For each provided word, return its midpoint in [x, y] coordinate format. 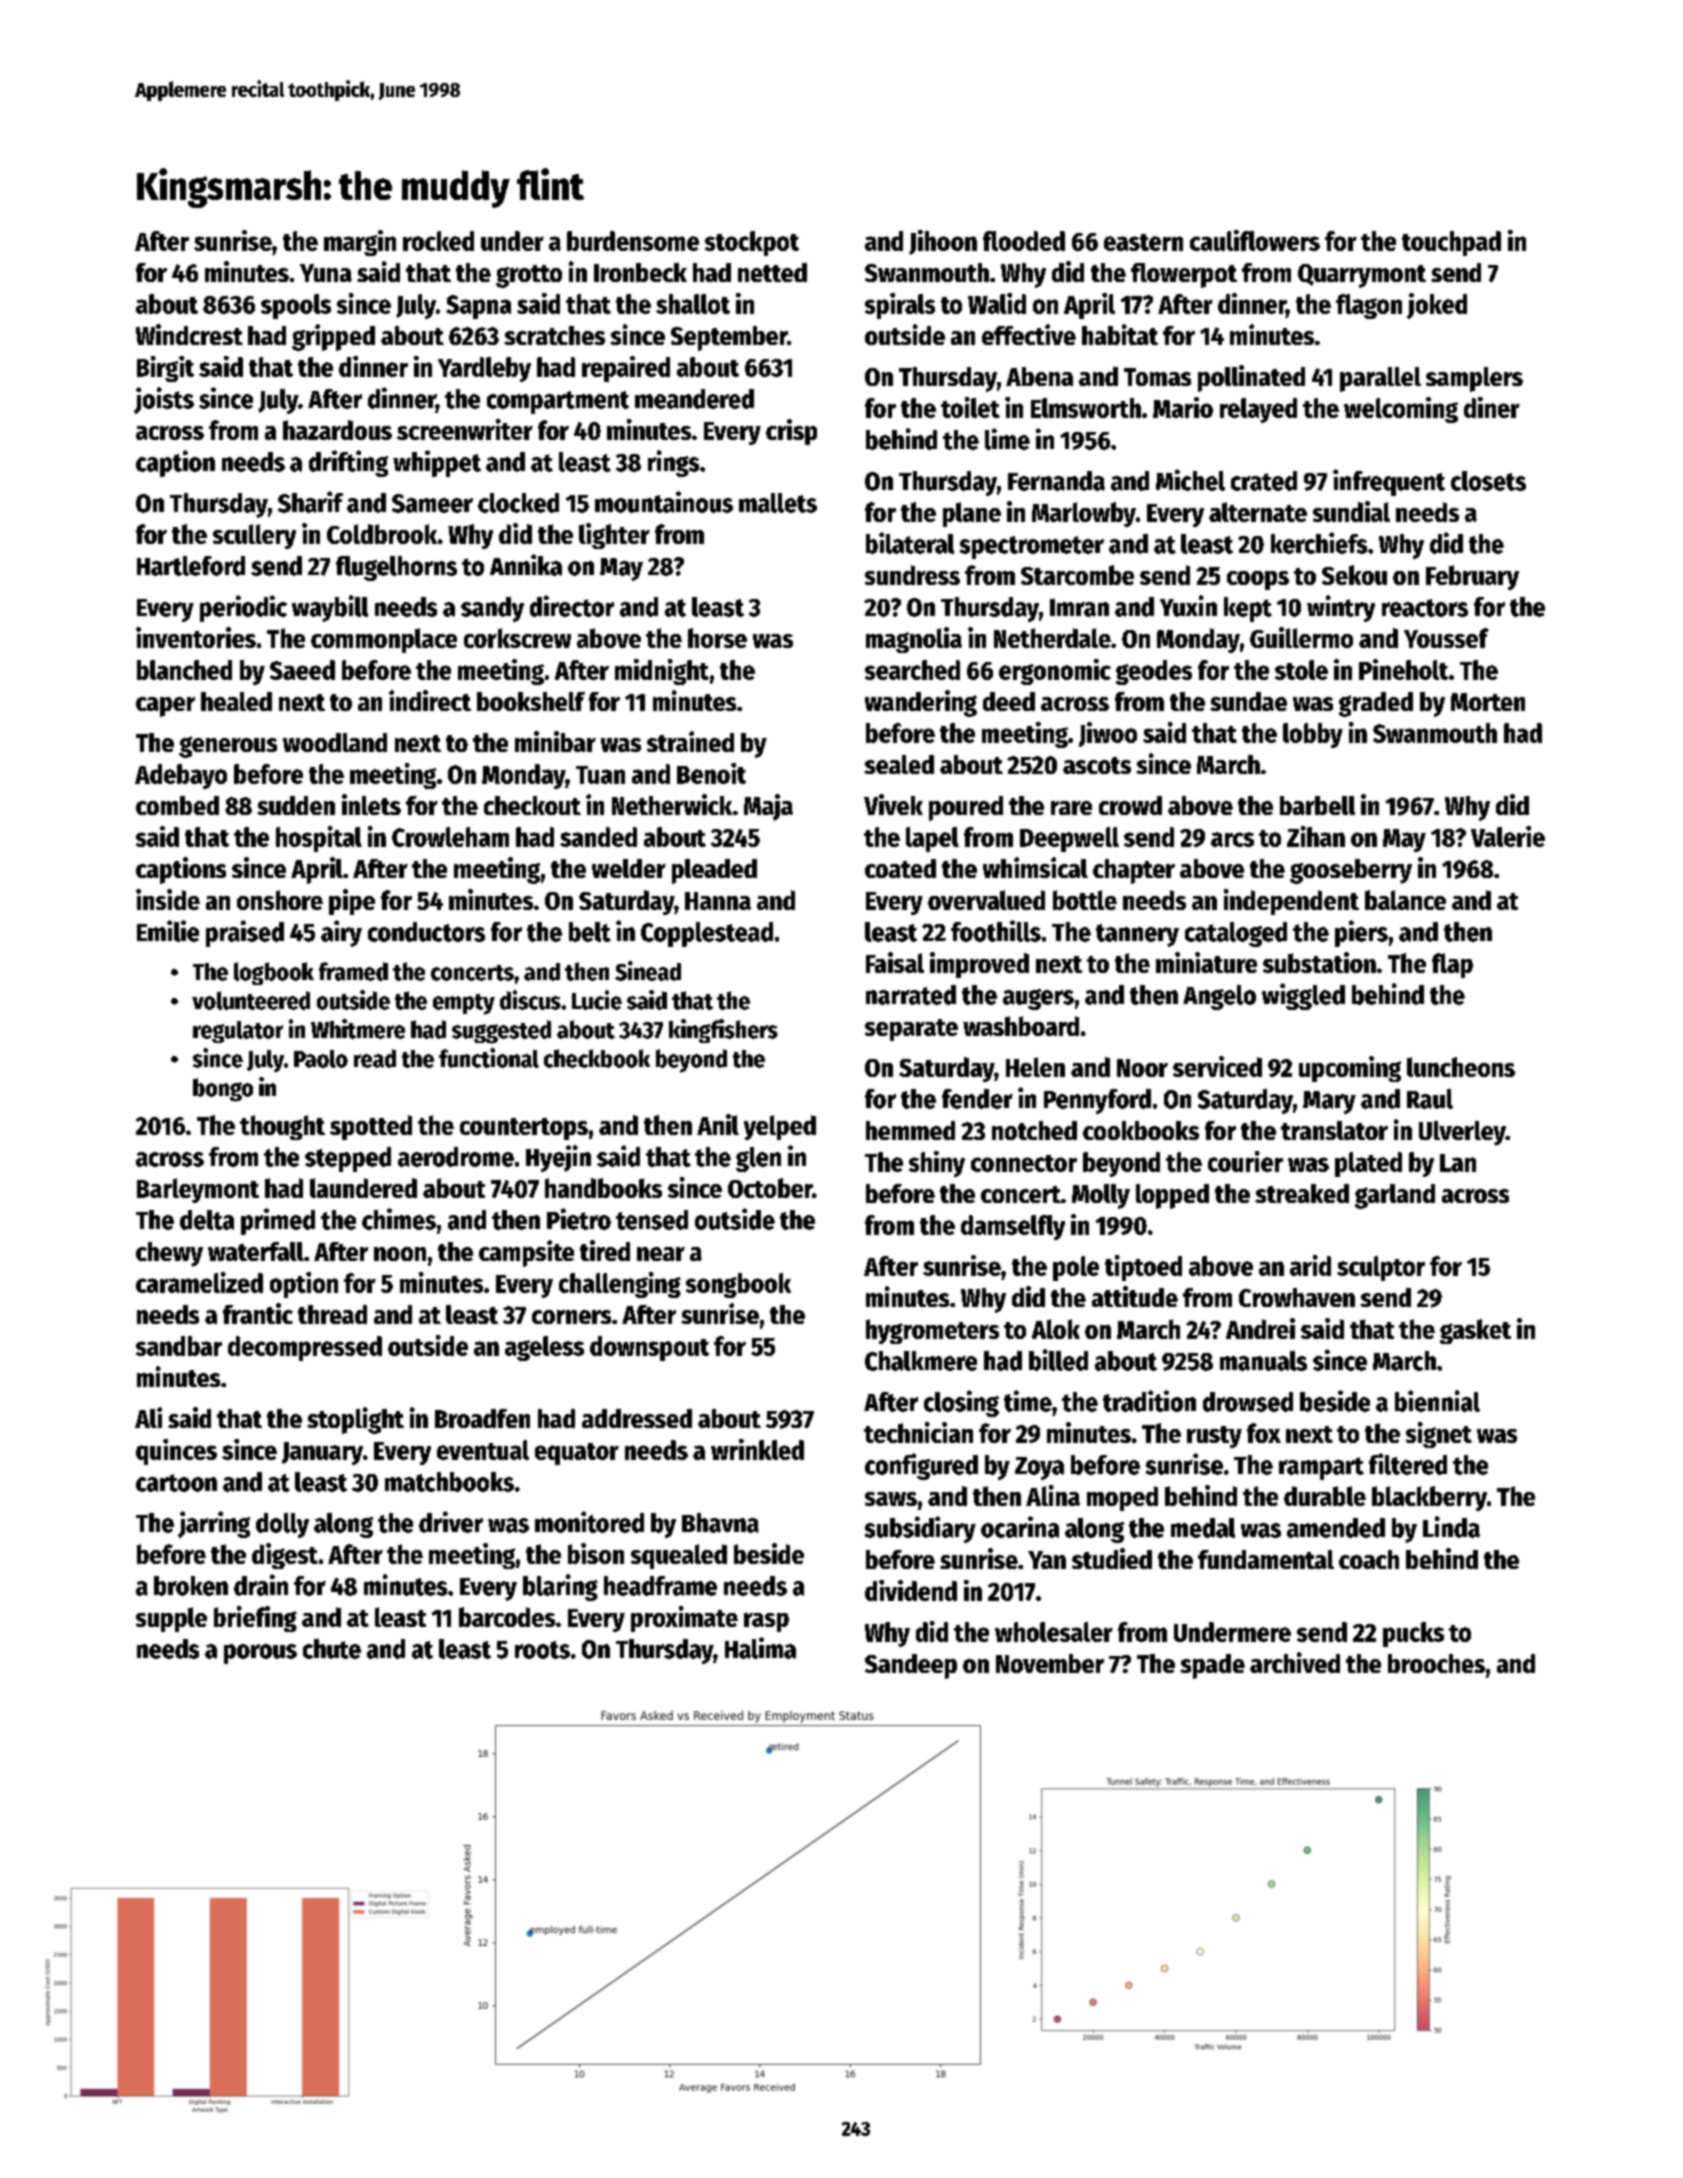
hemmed [910, 1130]
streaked [1302, 1193]
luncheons [1461, 1067]
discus [530, 1000]
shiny [937, 1164]
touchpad [1451, 243]
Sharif [310, 502]
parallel [1380, 379]
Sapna [478, 307]
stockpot [752, 243]
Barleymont [198, 1190]
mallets [778, 503]
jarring [214, 1524]
